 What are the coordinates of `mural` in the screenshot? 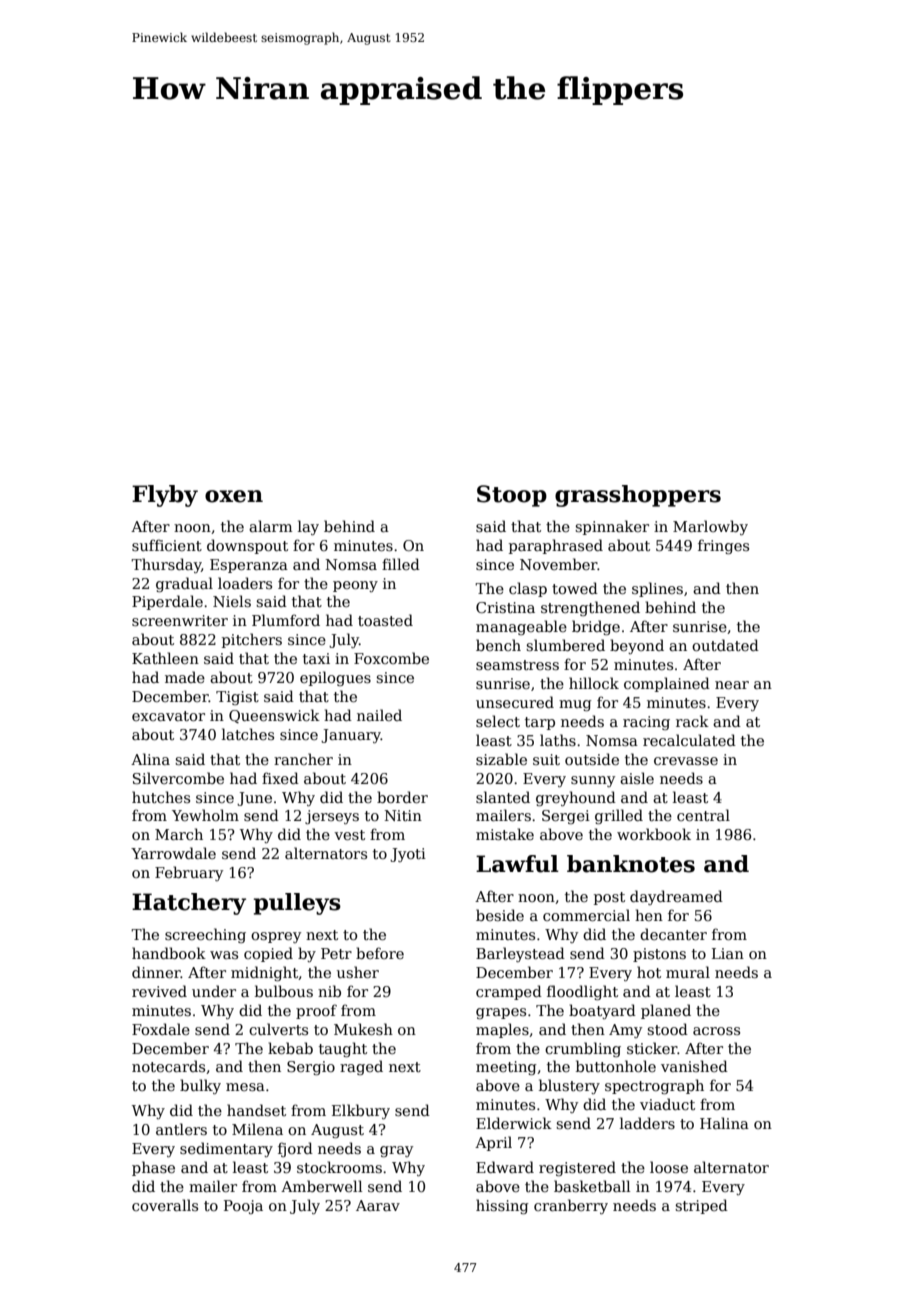 It's located at (688, 972).
